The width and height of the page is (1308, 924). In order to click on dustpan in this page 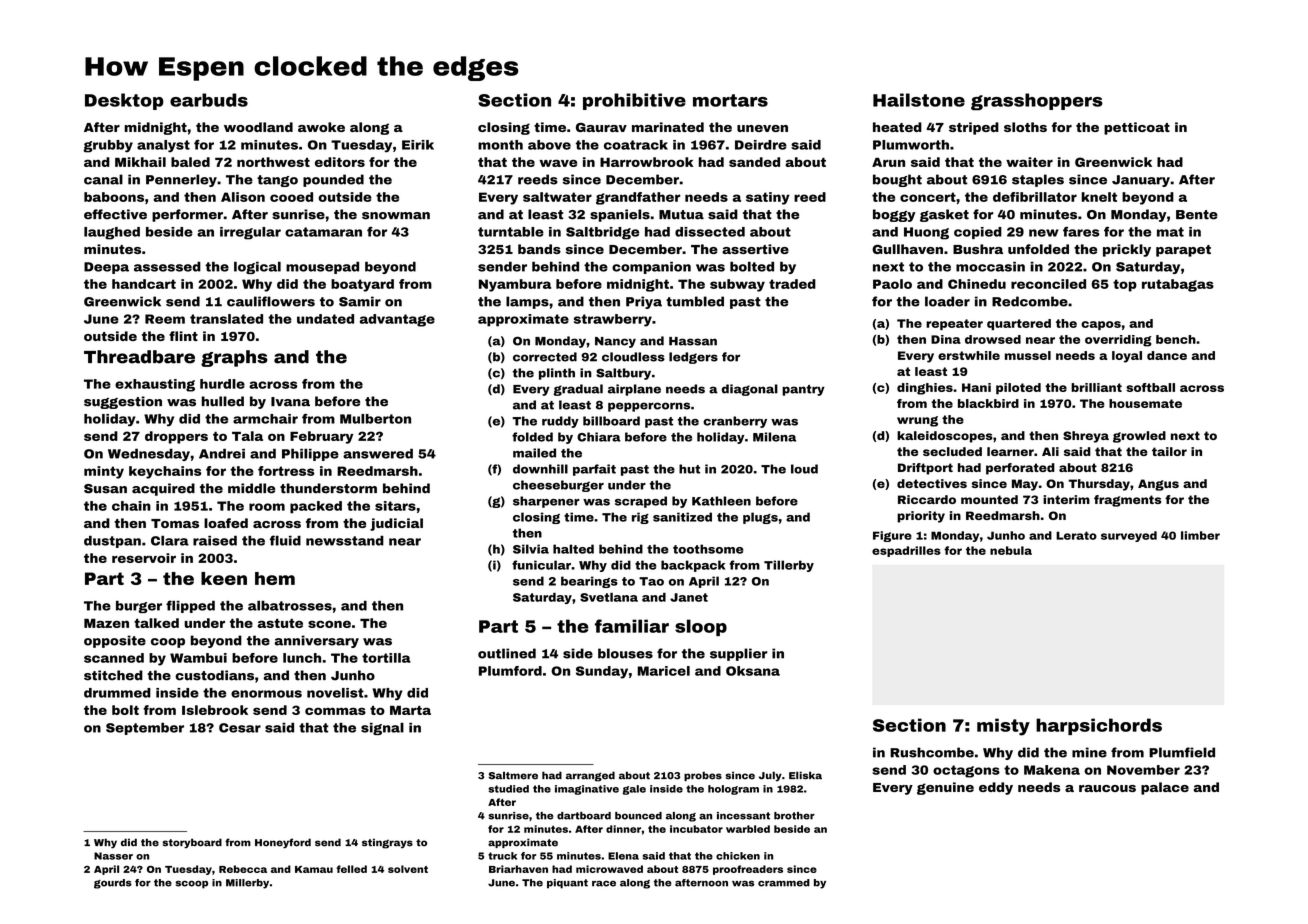, I will do `click(112, 542)`.
